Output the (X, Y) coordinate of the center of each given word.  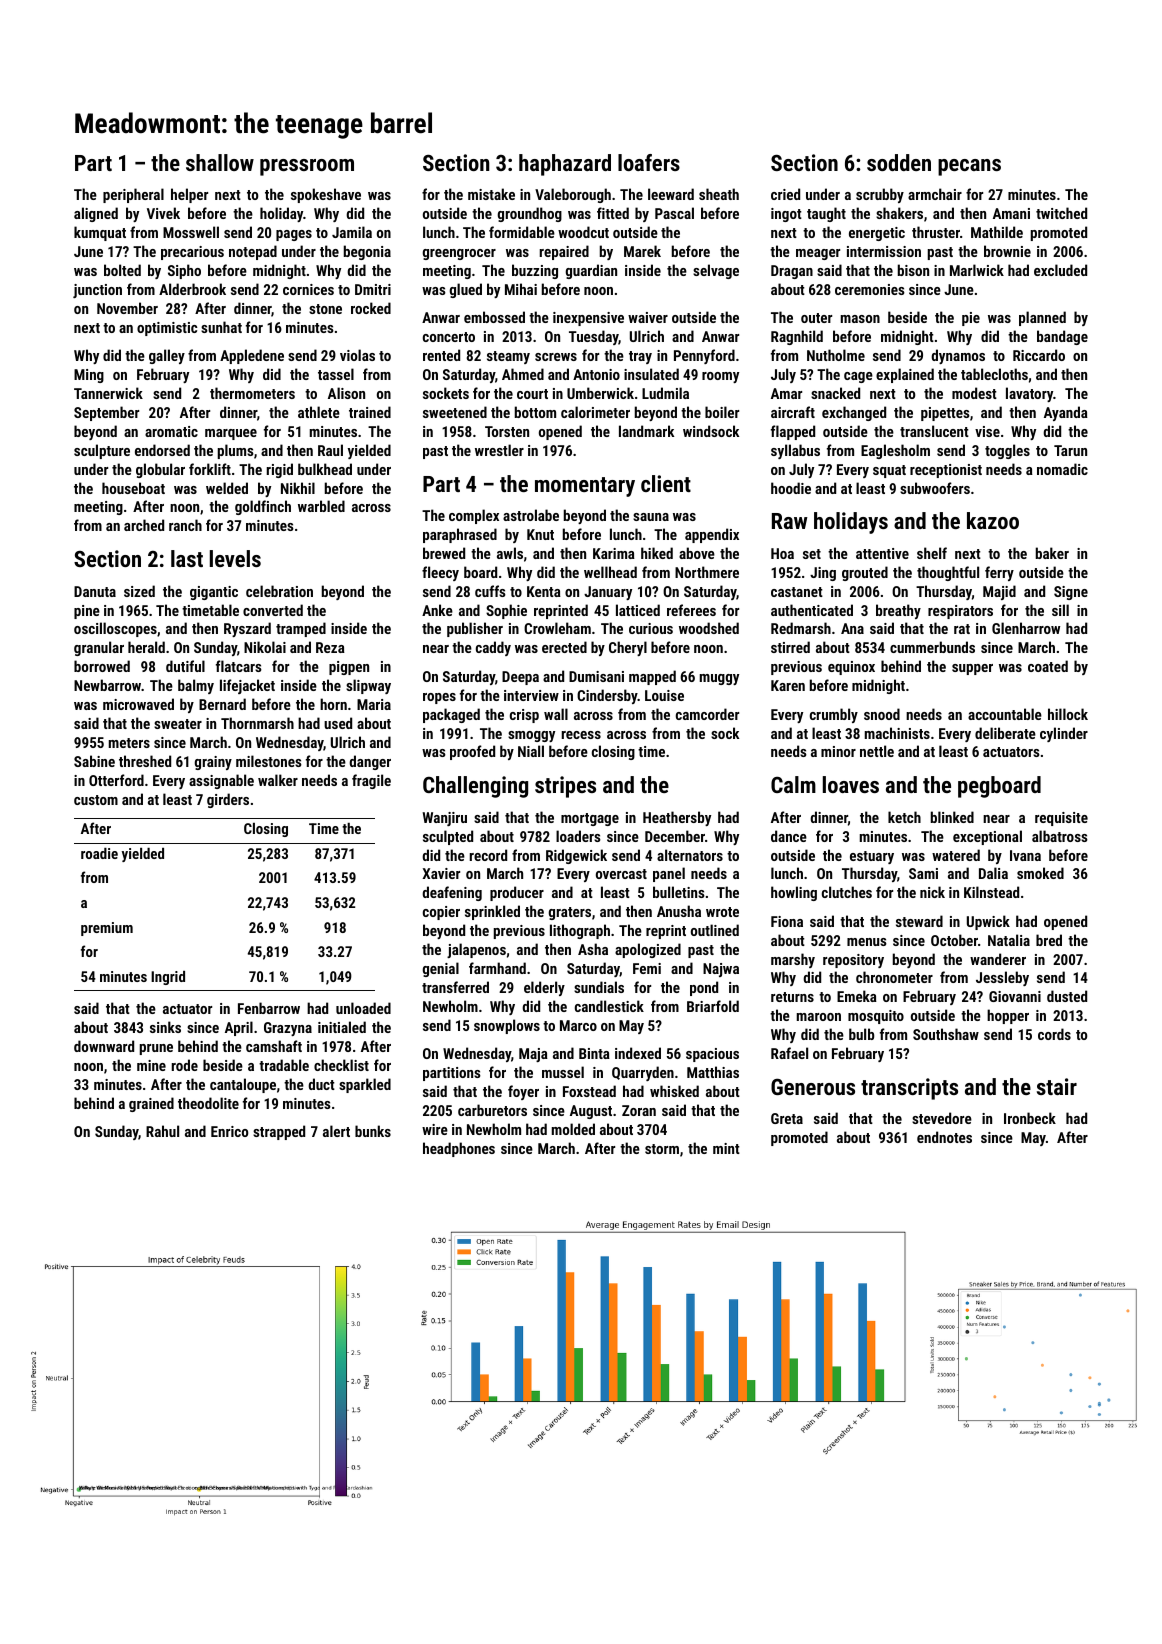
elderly (544, 988)
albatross (1060, 836)
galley (167, 356)
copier (441, 913)
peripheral (133, 195)
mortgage (590, 819)
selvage (716, 271)
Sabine (94, 761)
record (488, 855)
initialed (342, 1027)
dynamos (958, 356)
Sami (923, 873)
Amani (1011, 213)
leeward (671, 194)
